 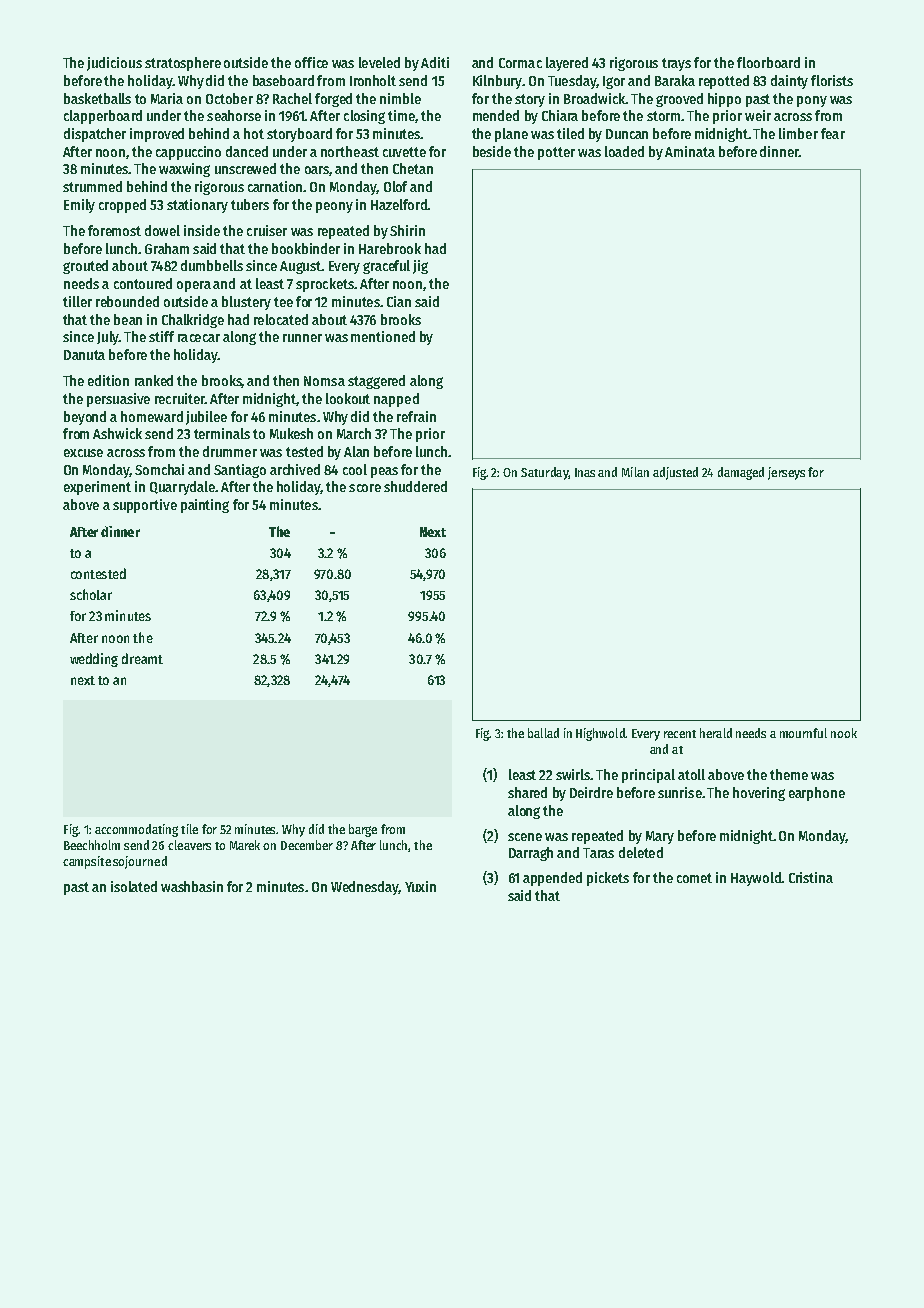 I want to click on shuddered, so click(x=415, y=486).
